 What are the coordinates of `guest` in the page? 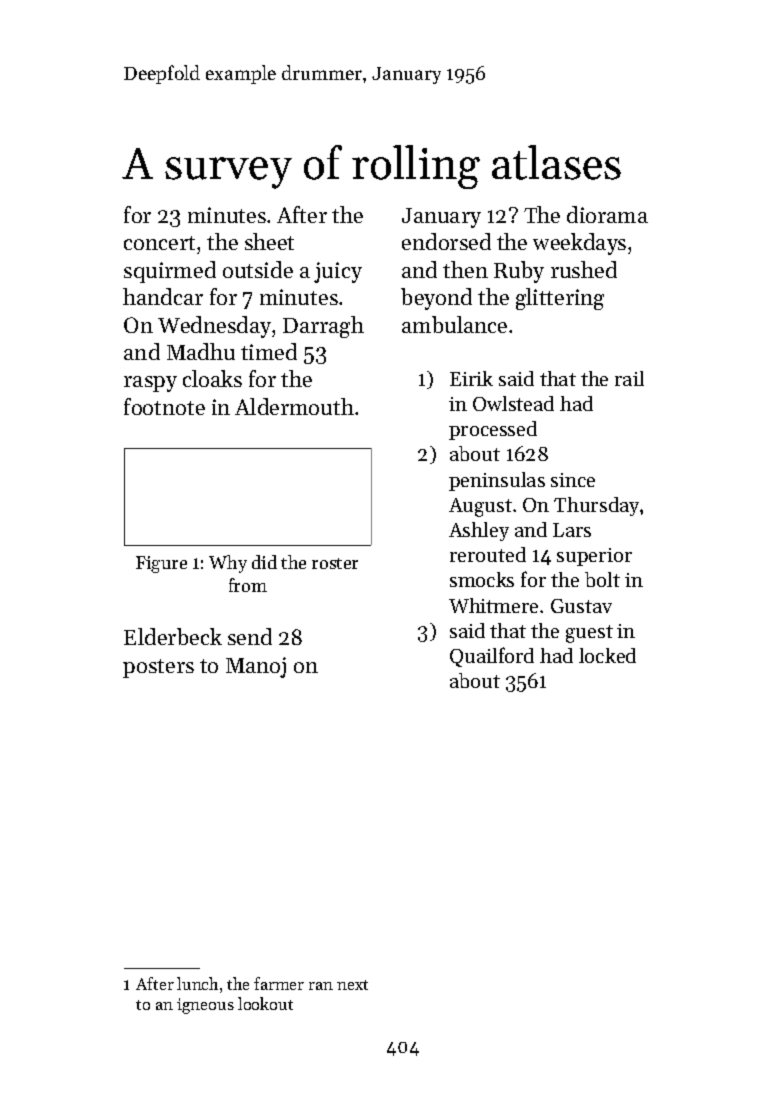 It's located at (589, 634).
